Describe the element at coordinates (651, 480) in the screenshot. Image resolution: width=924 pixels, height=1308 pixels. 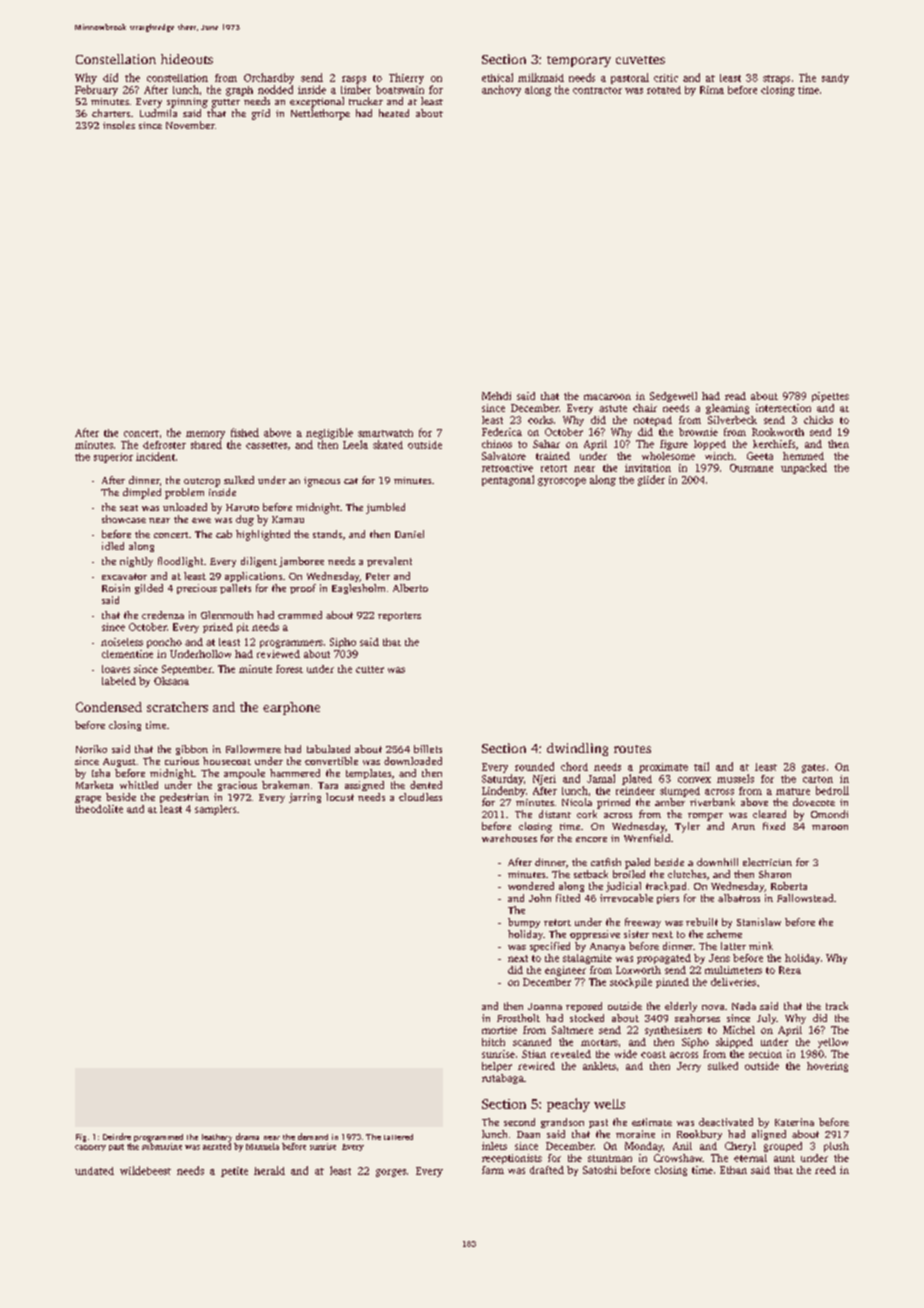
I see `glider` at that location.
